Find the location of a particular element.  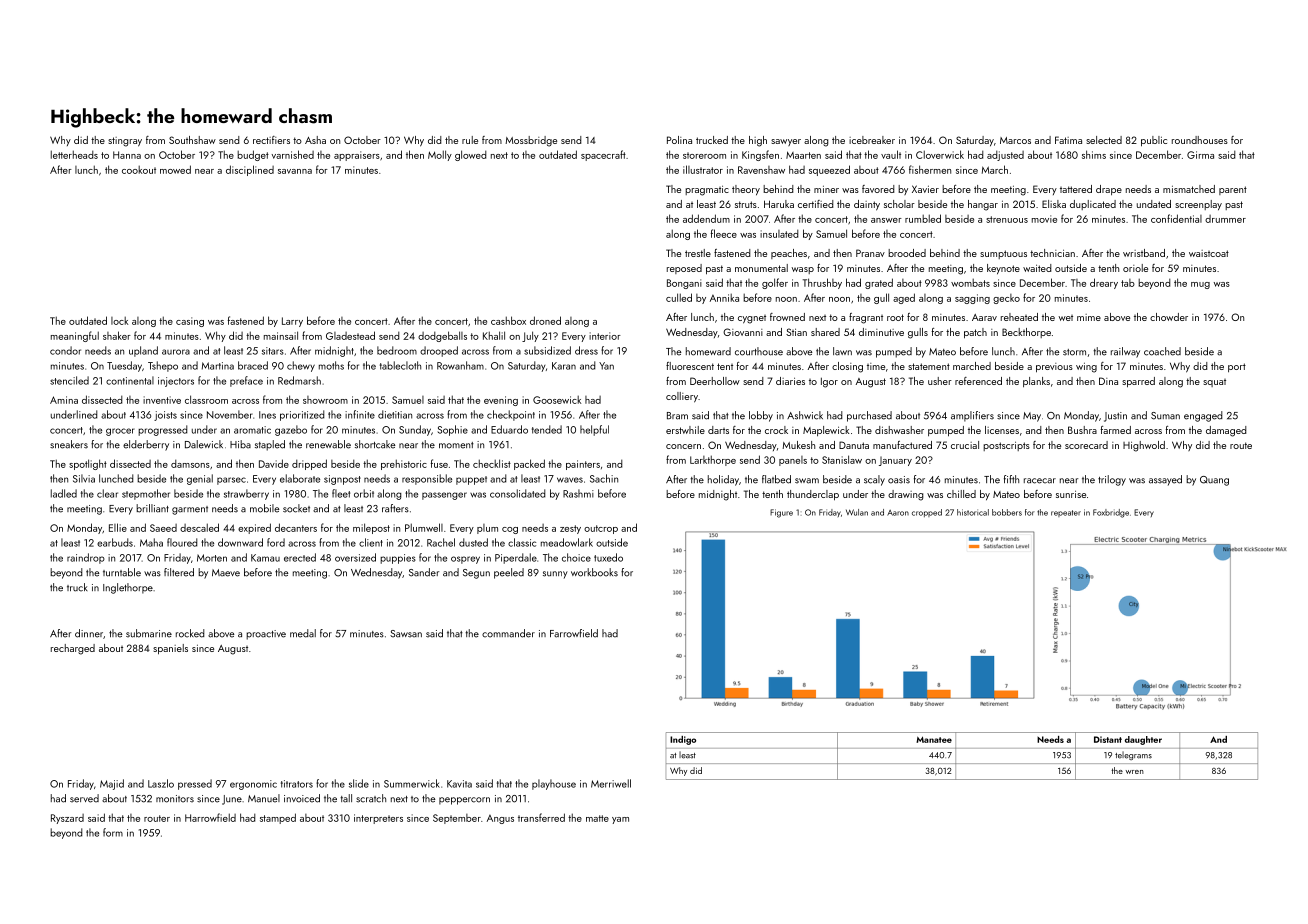

Manatee is located at coordinates (934, 739).
